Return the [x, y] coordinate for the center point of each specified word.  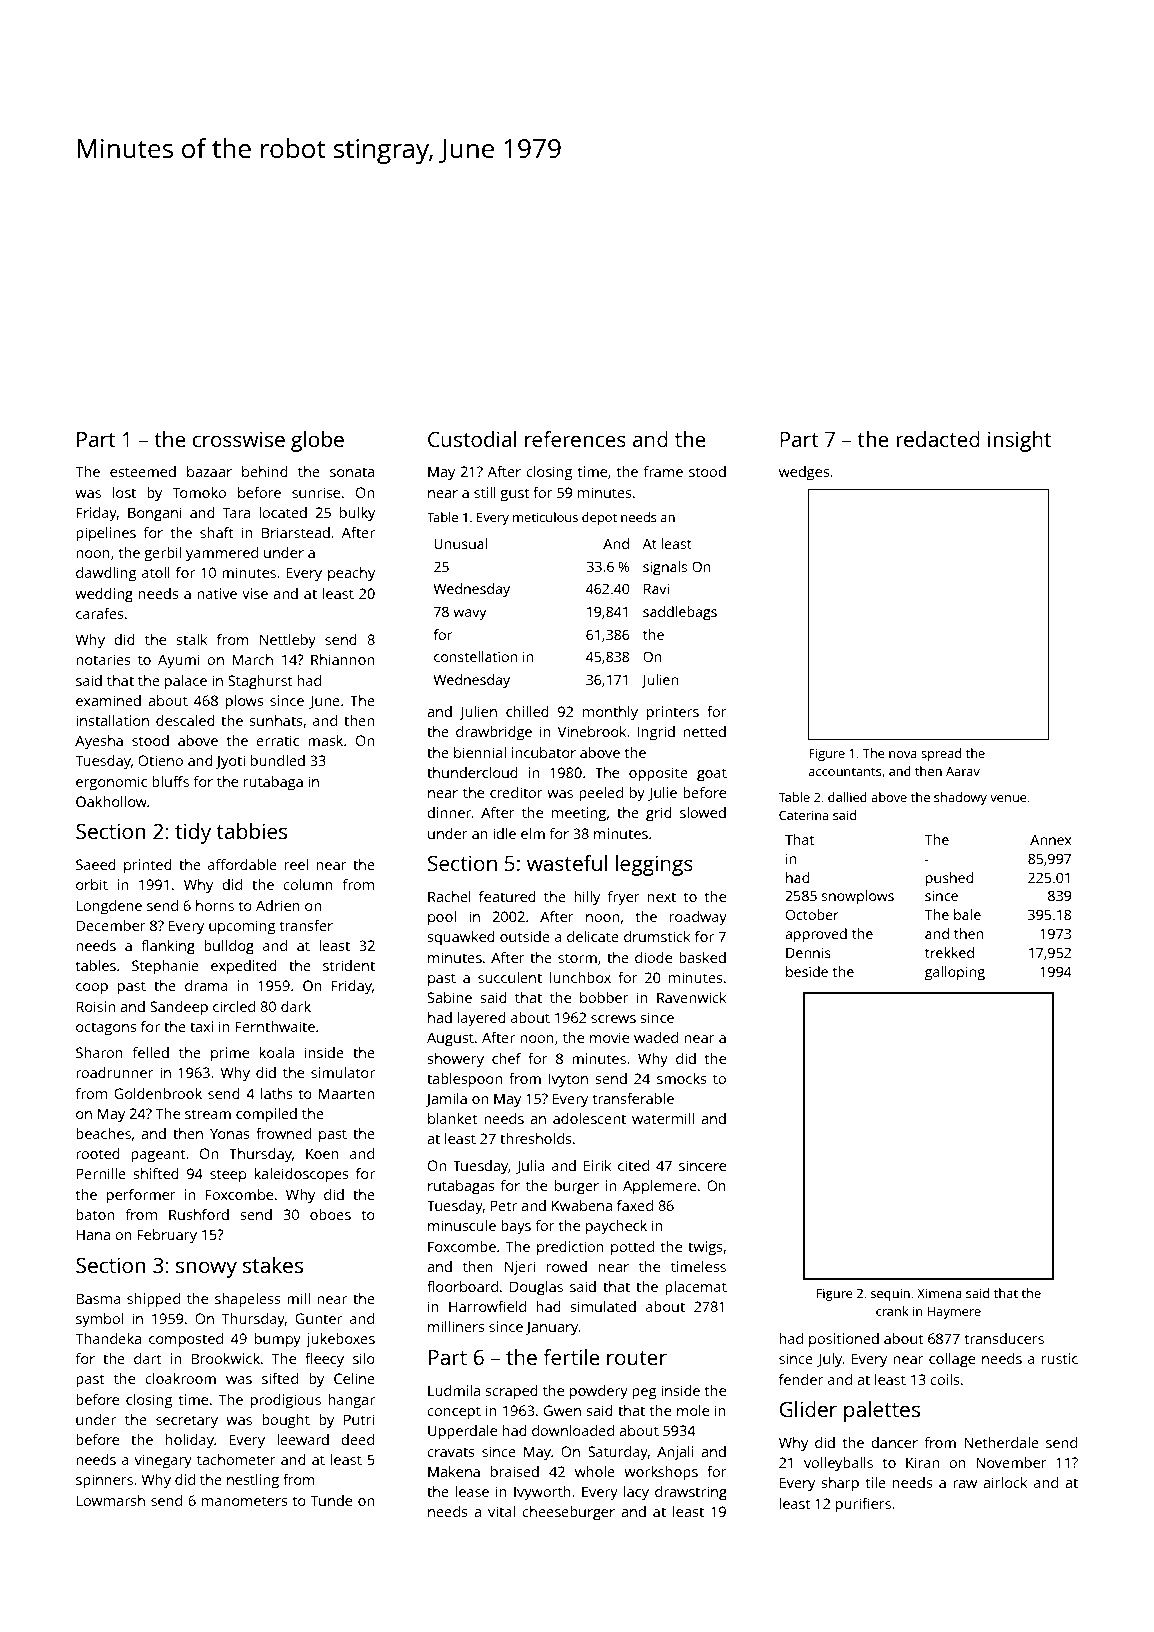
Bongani [155, 514]
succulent [510, 977]
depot [599, 518]
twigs [705, 1248]
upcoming [242, 927]
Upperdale [462, 1432]
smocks [682, 1078]
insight [1019, 441]
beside [807, 971]
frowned [283, 1133]
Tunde [331, 1500]
